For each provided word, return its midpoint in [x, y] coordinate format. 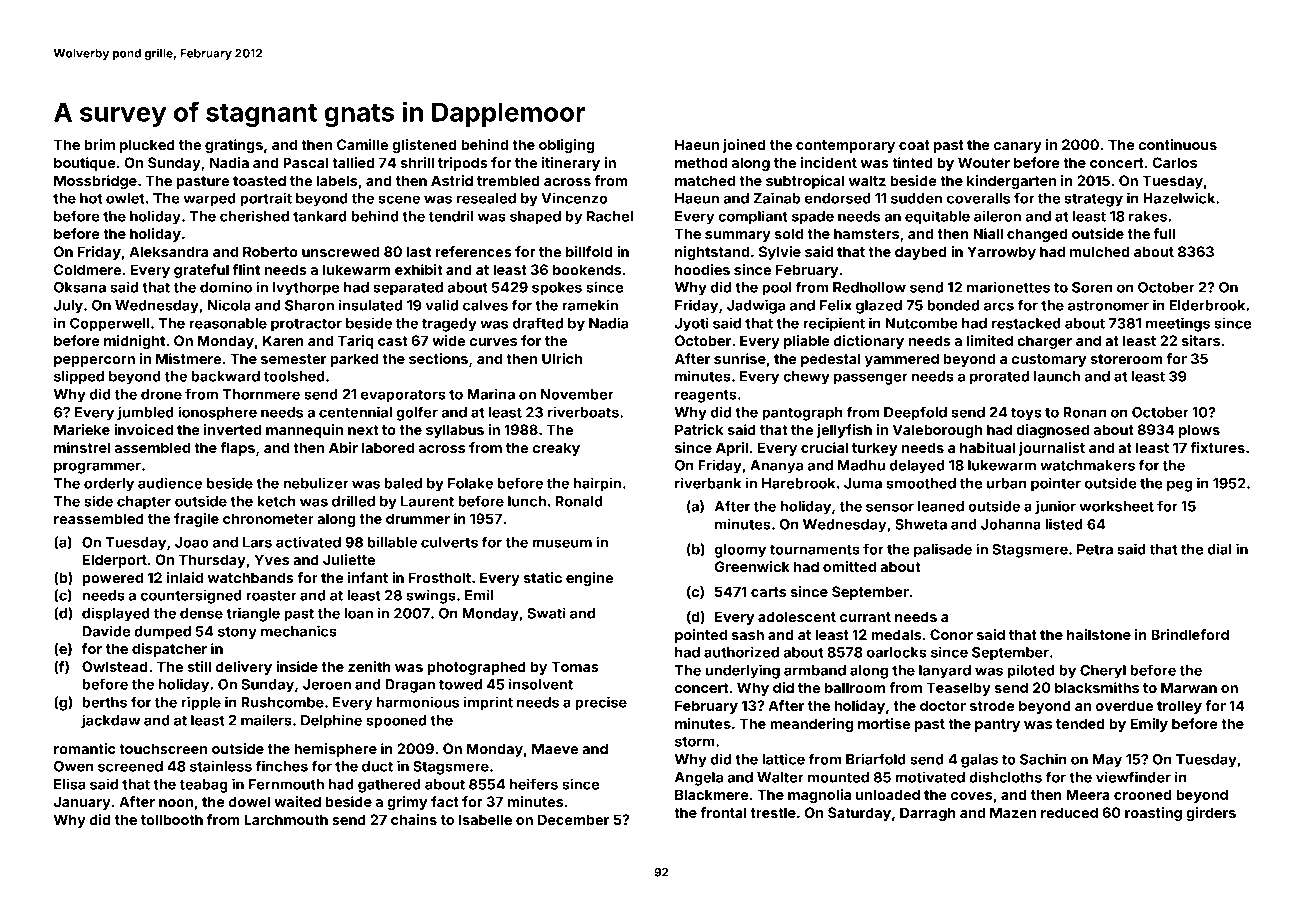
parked [354, 360]
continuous [1177, 144]
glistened [424, 146]
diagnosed [1052, 431]
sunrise [740, 358]
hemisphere [335, 750]
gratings [234, 146]
